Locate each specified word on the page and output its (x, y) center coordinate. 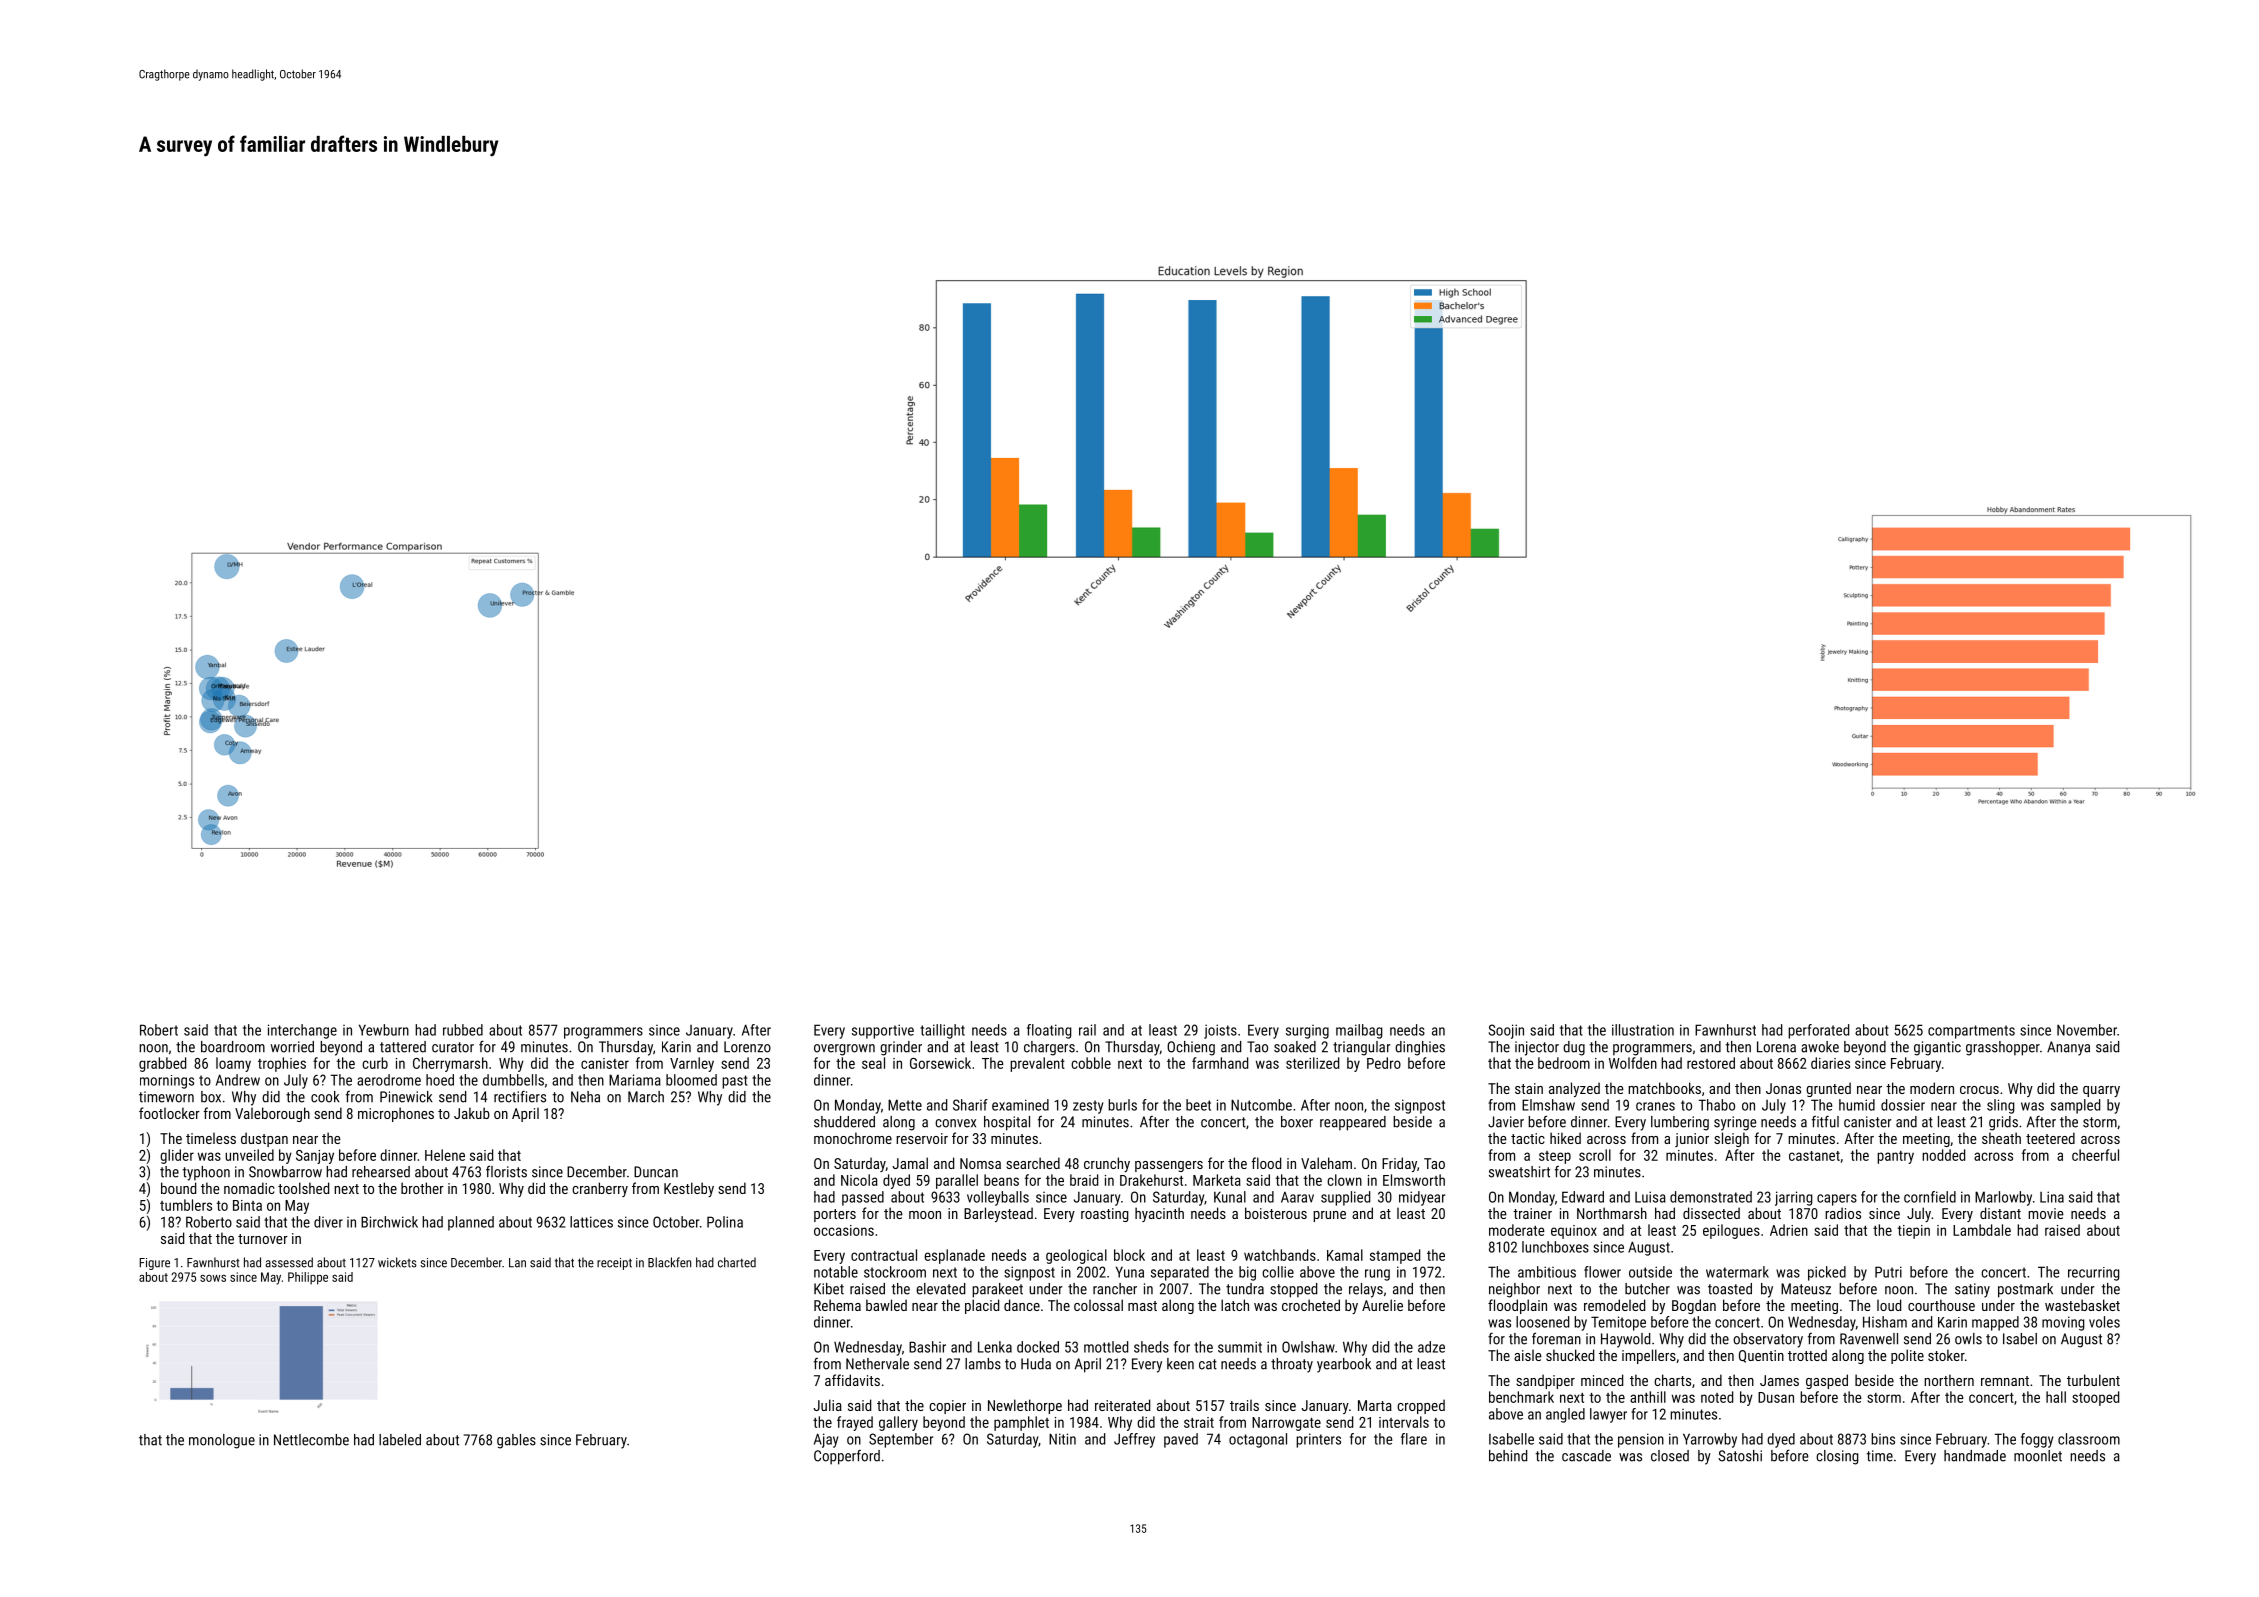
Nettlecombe (311, 1440)
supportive (883, 1031)
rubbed (463, 1030)
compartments (1971, 1032)
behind (1508, 1456)
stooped (2095, 1398)
